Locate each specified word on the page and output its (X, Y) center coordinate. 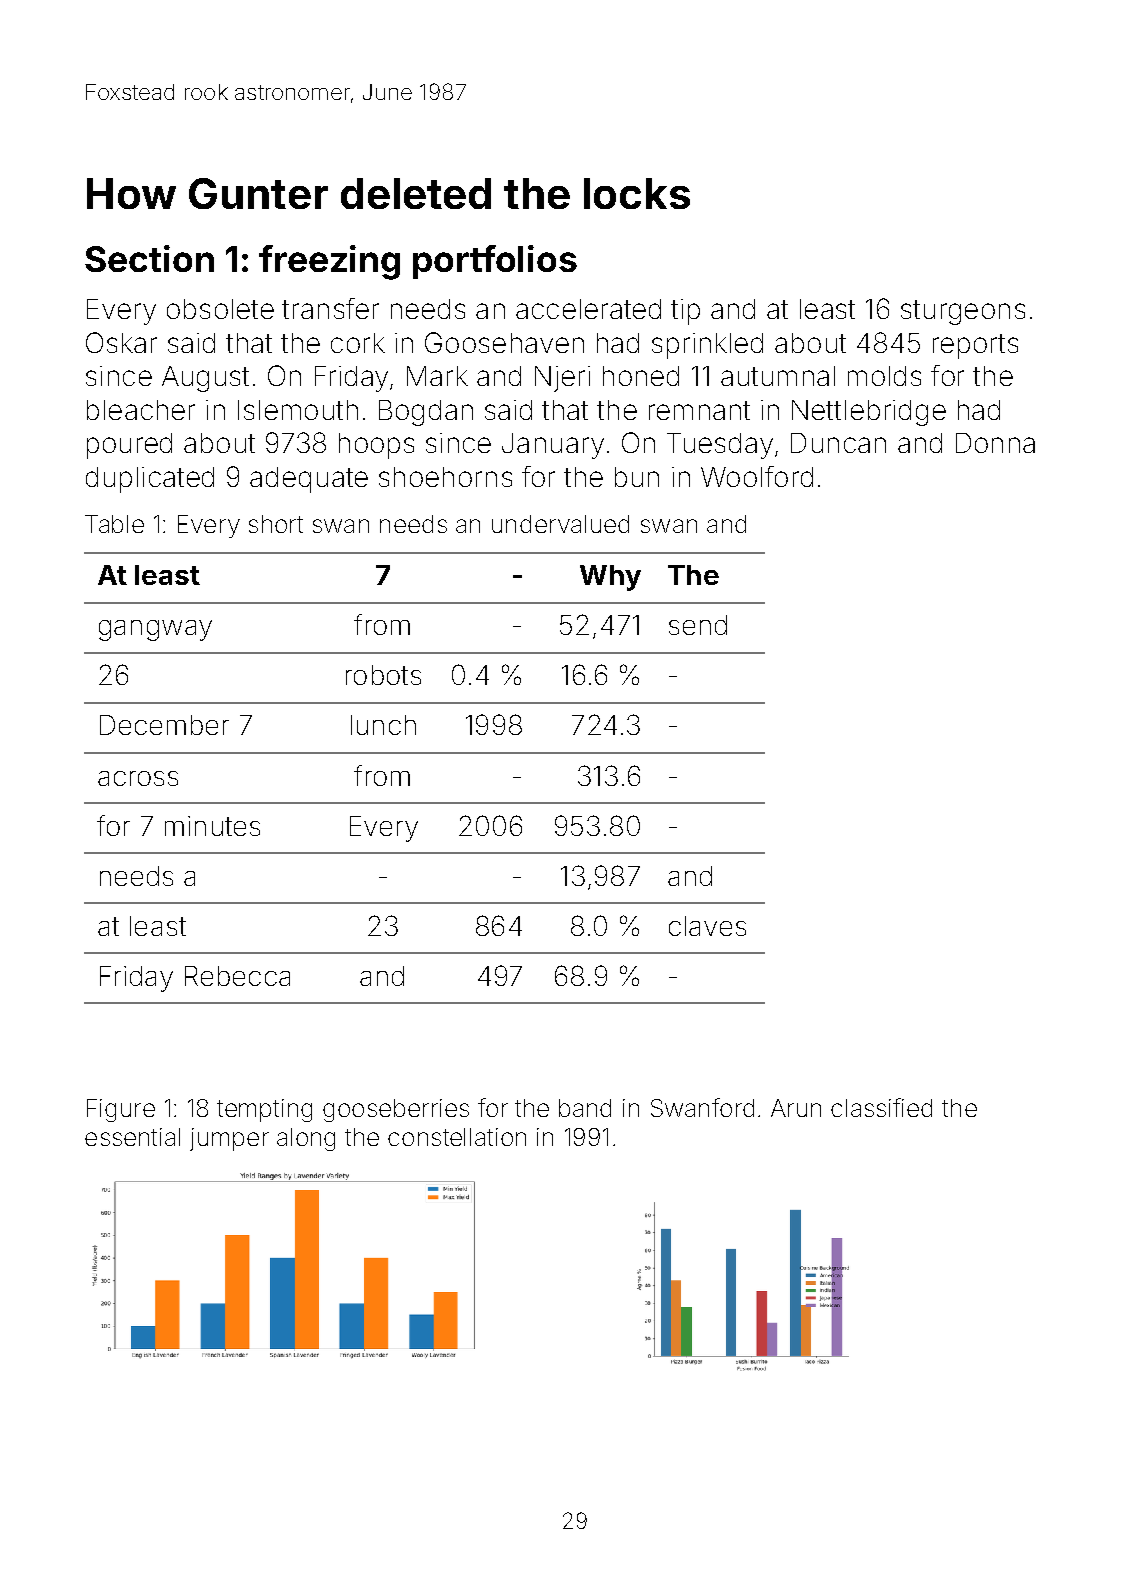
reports (975, 346)
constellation (457, 1137)
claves (707, 926)
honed (641, 376)
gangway (155, 630)
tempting (264, 1110)
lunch (383, 725)
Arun (796, 1108)
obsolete (220, 309)
